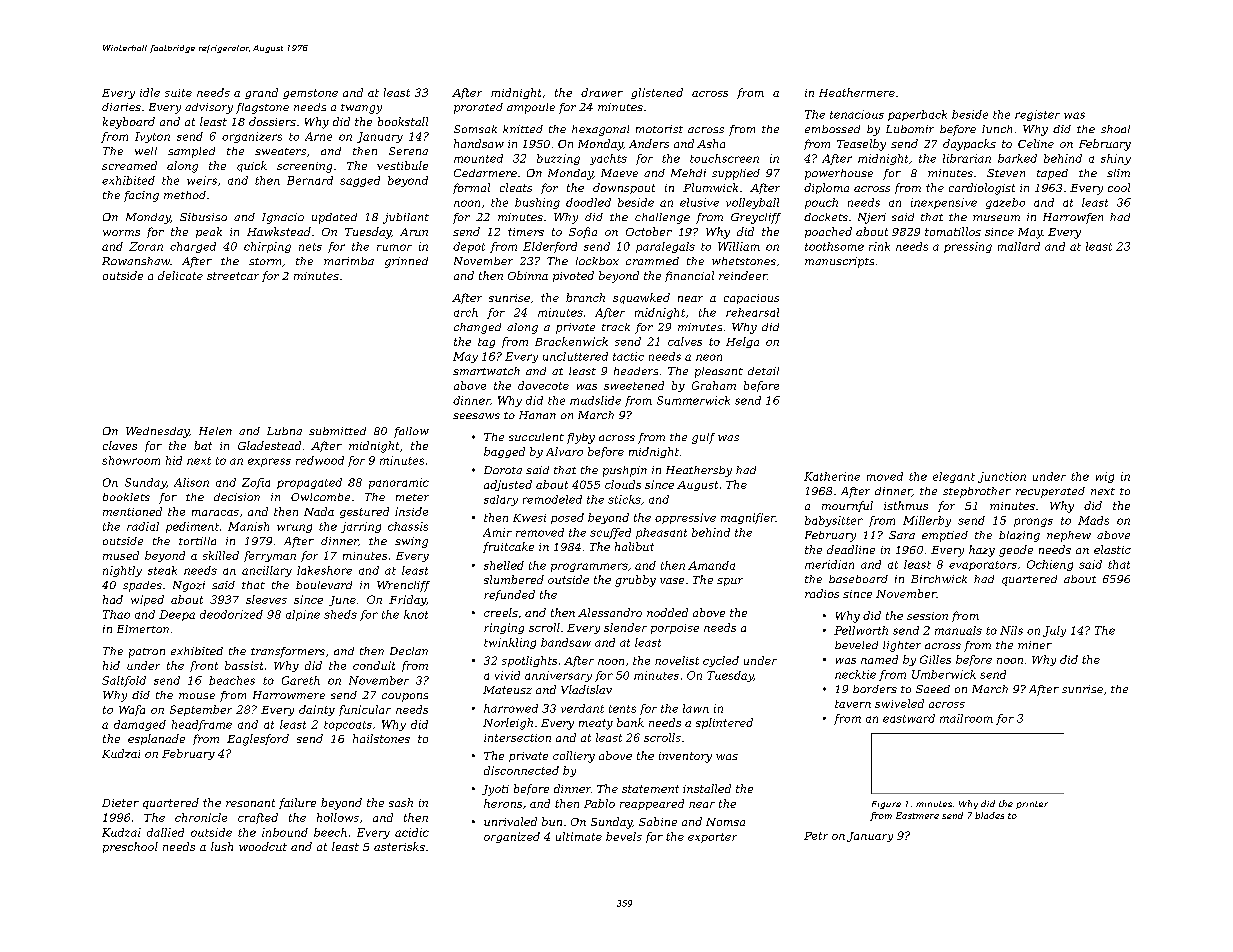  What do you see at coordinates (1002, 477) in the screenshot?
I see `junction` at bounding box center [1002, 477].
